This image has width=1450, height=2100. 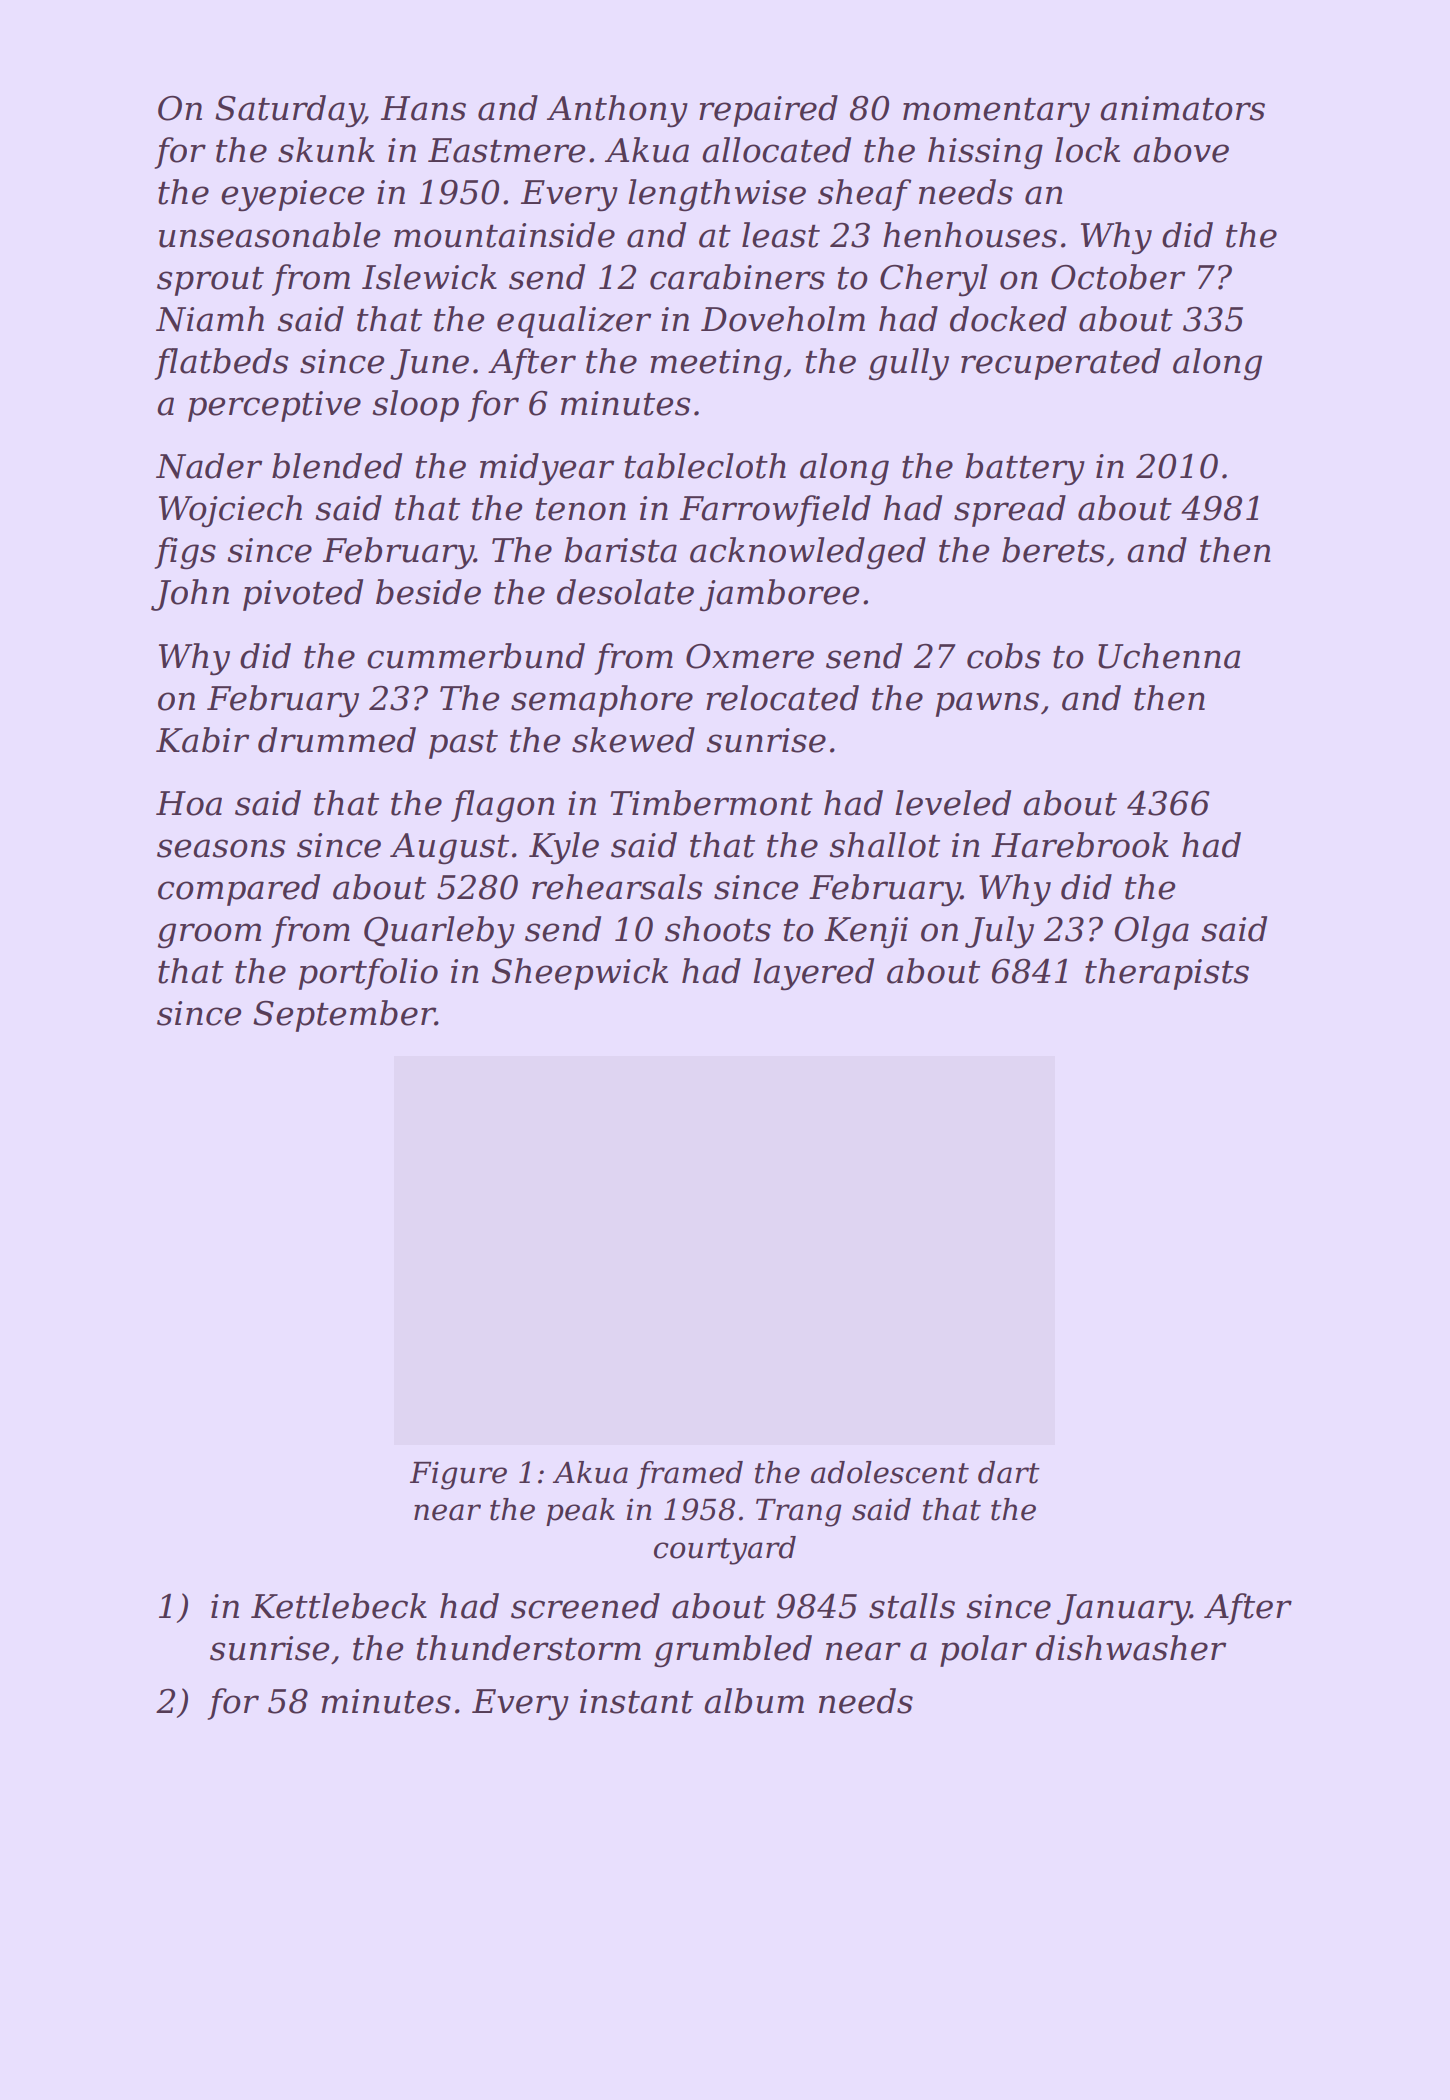 I want to click on dart, so click(x=1009, y=1472).
